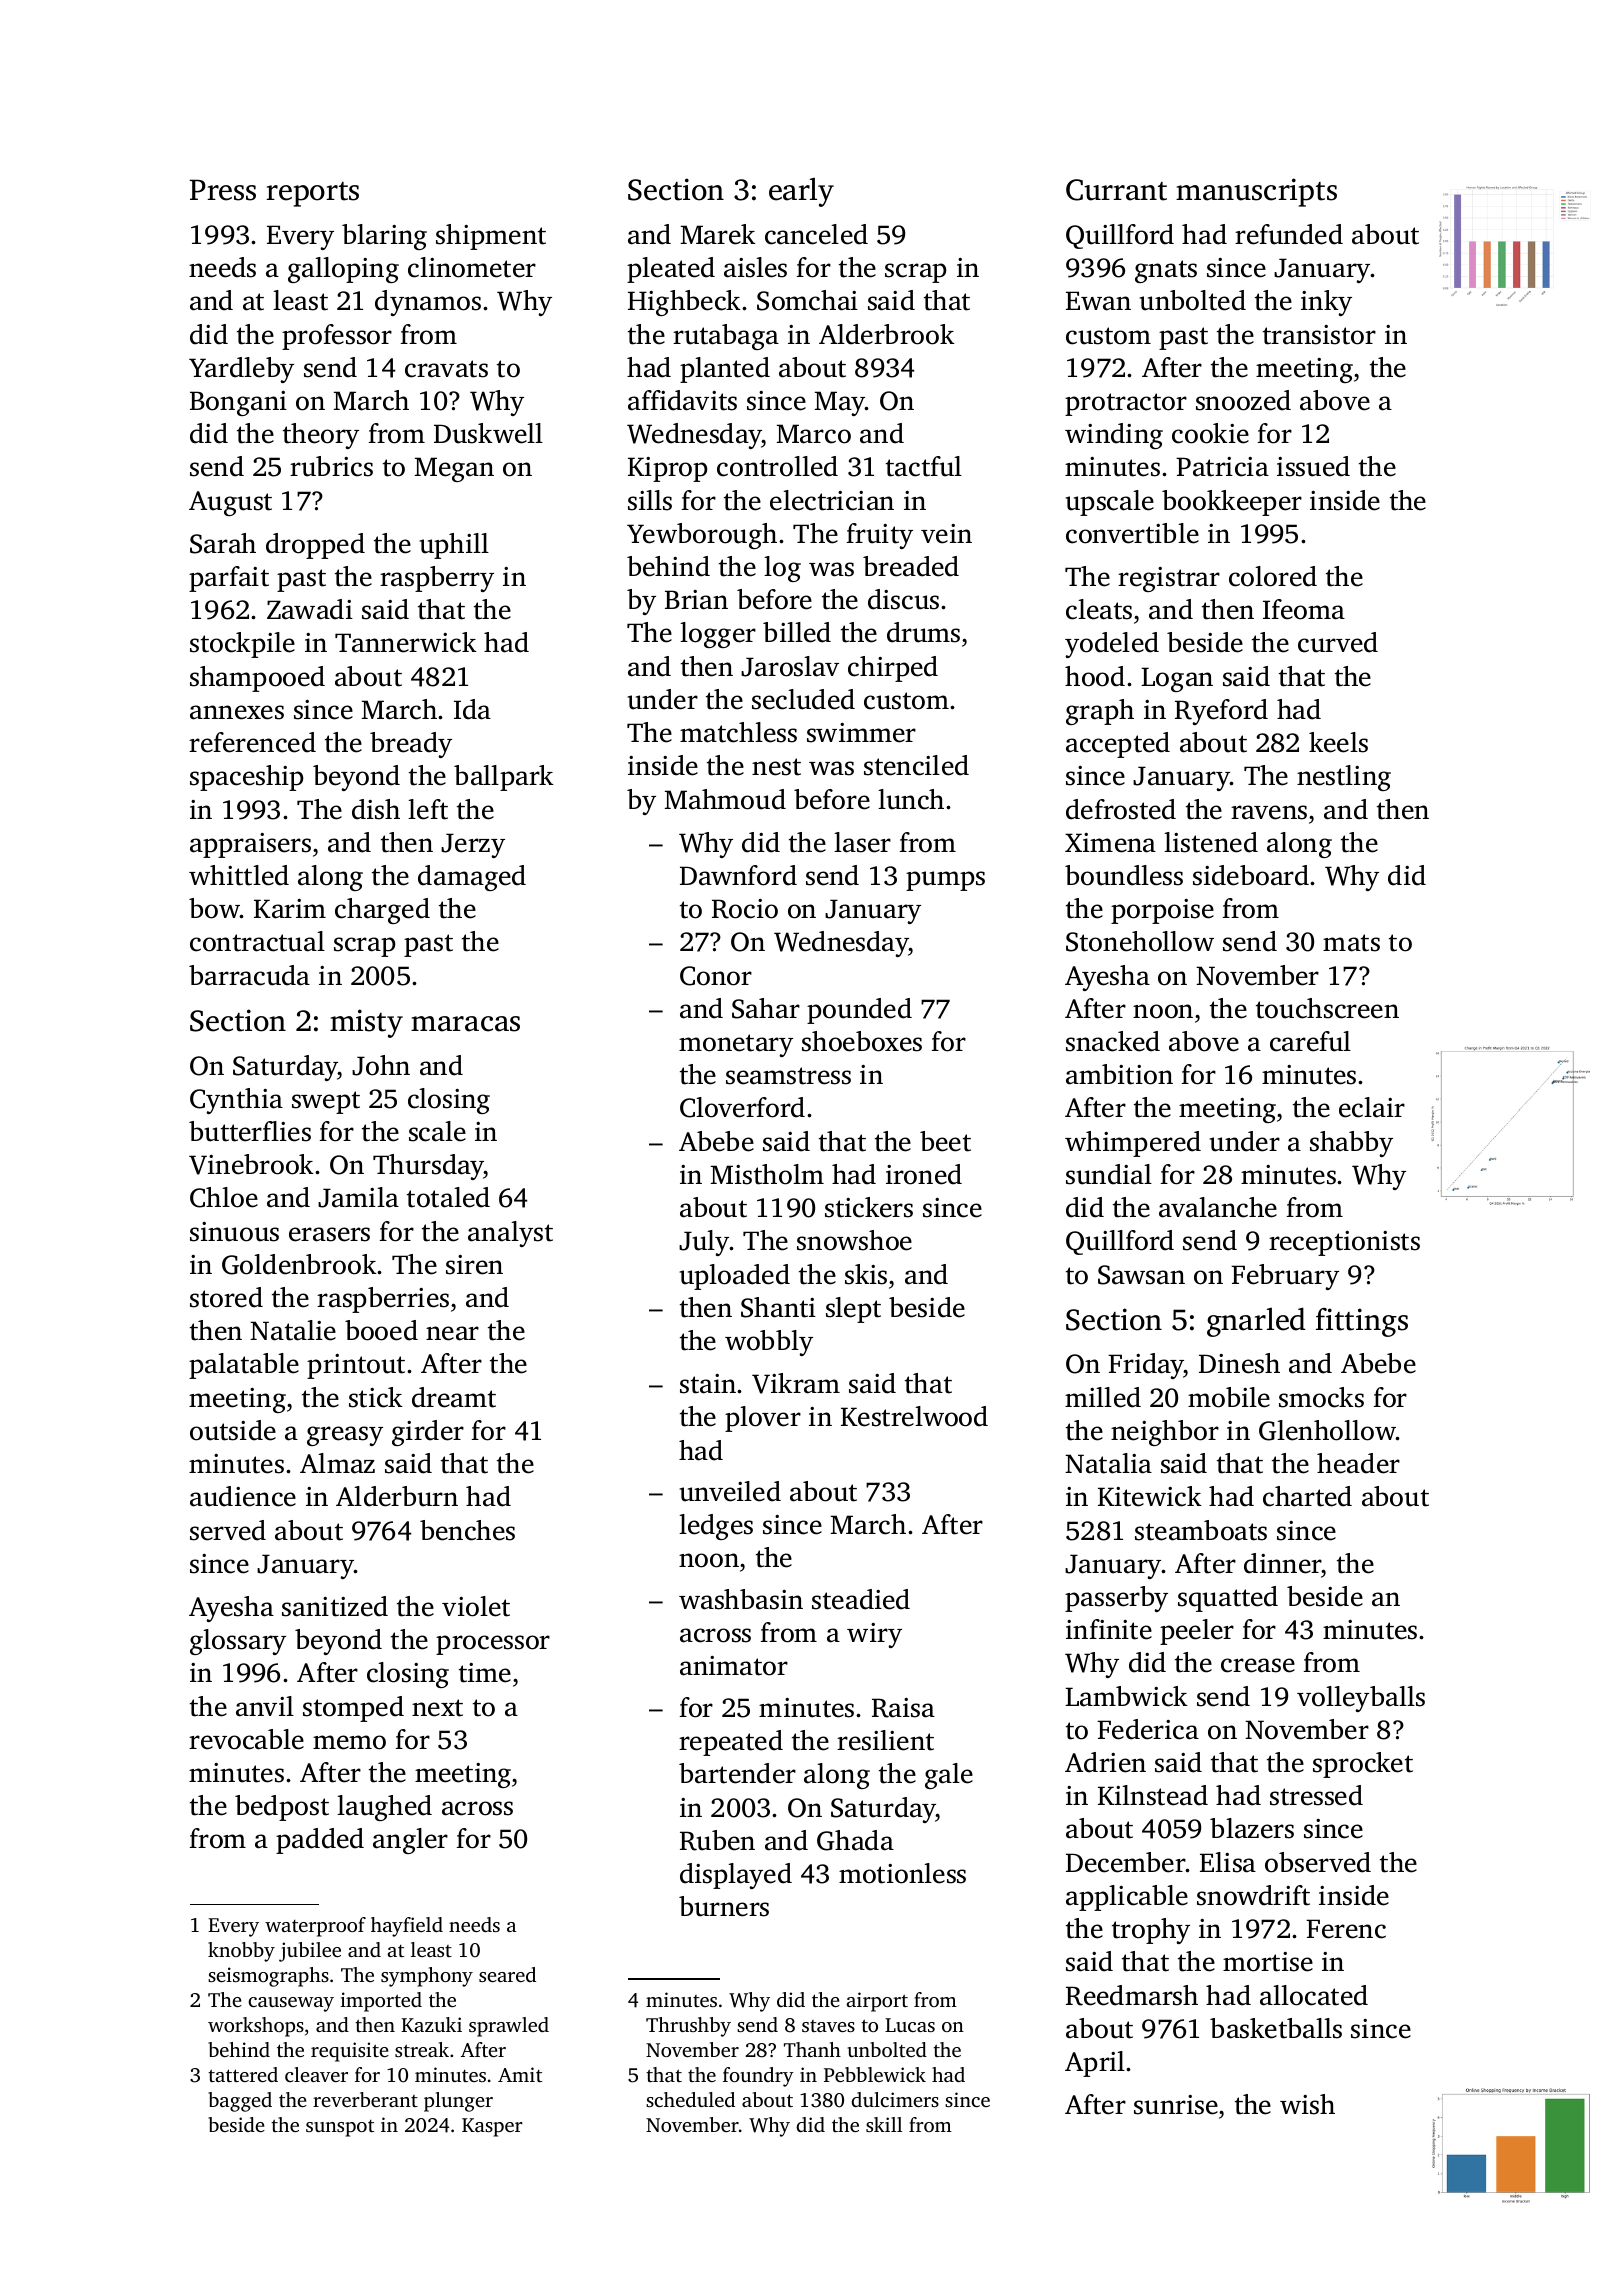 This screenshot has height=2292, width=1620. I want to click on transistor, so click(1319, 335).
